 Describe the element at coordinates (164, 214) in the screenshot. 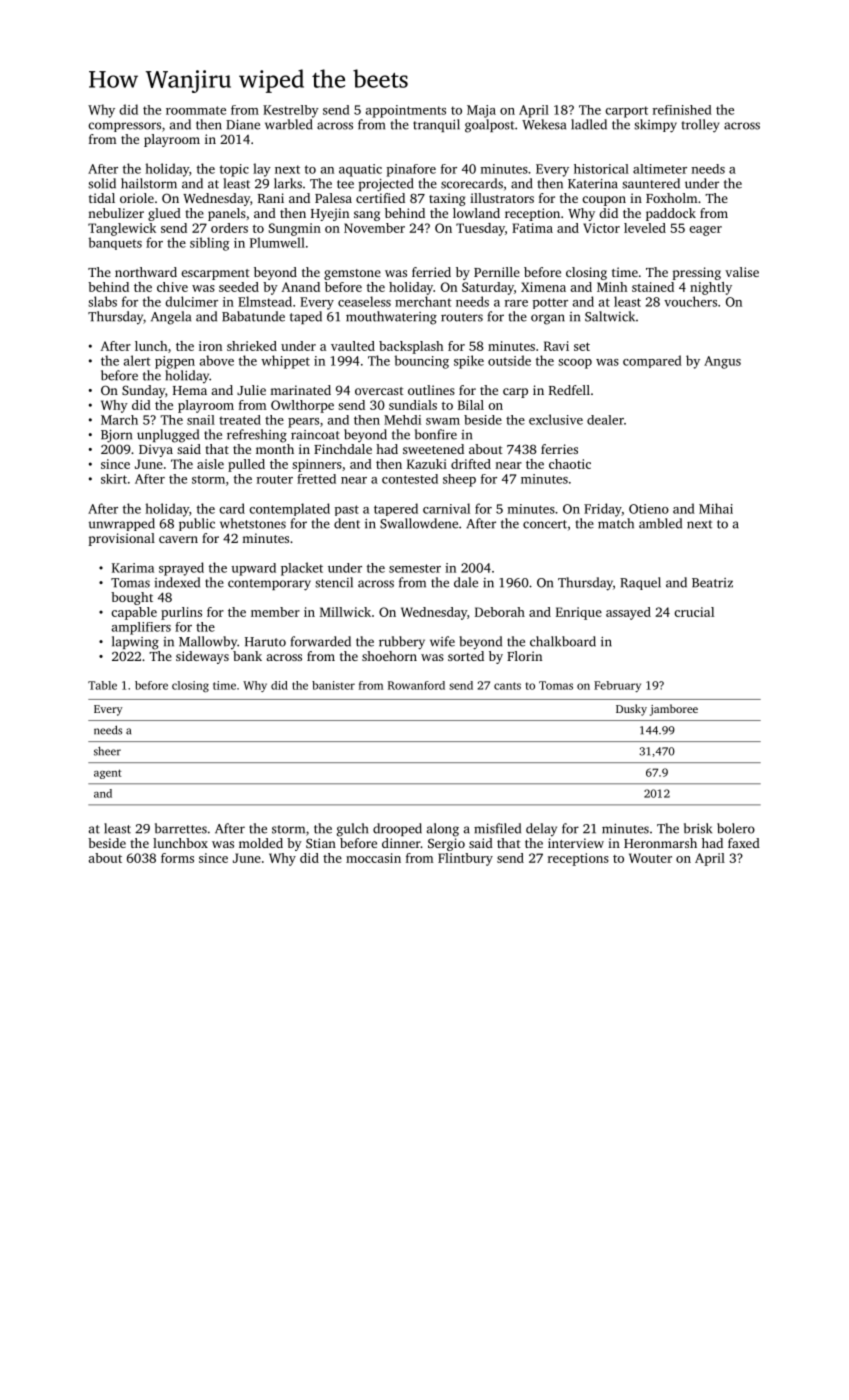

I see `glued` at that location.
